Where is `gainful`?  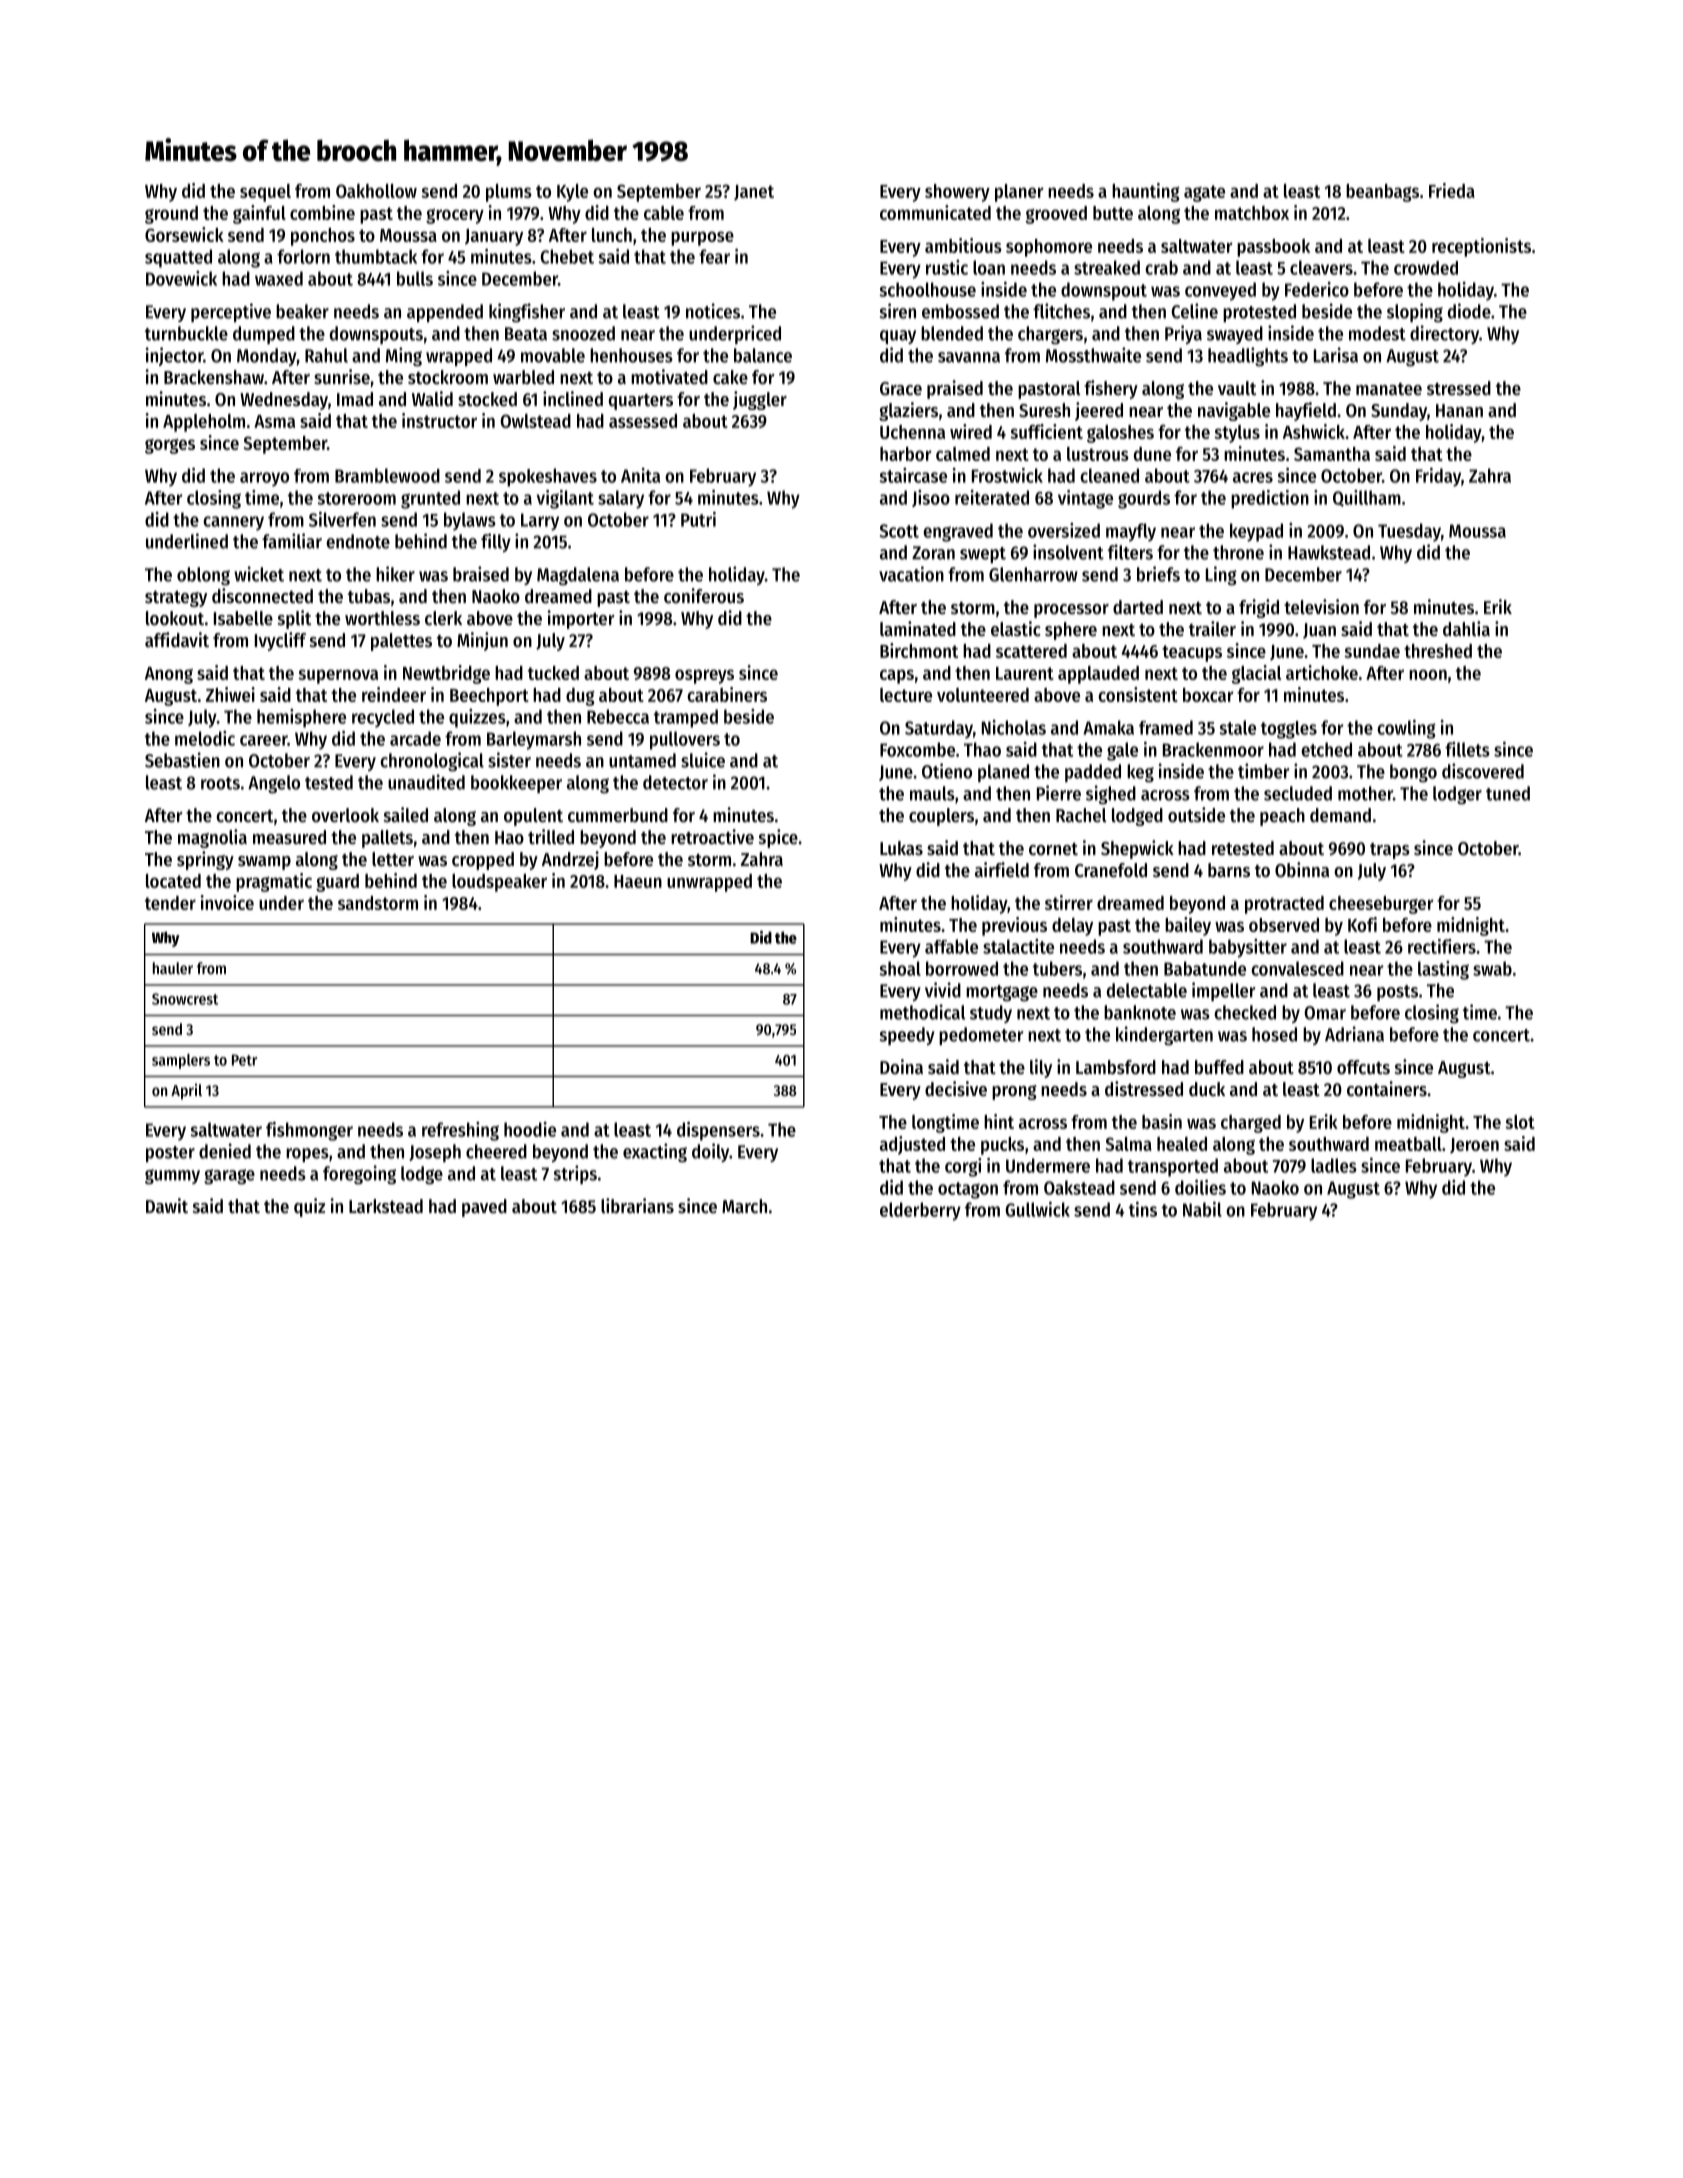 gainful is located at coordinates (259, 214).
